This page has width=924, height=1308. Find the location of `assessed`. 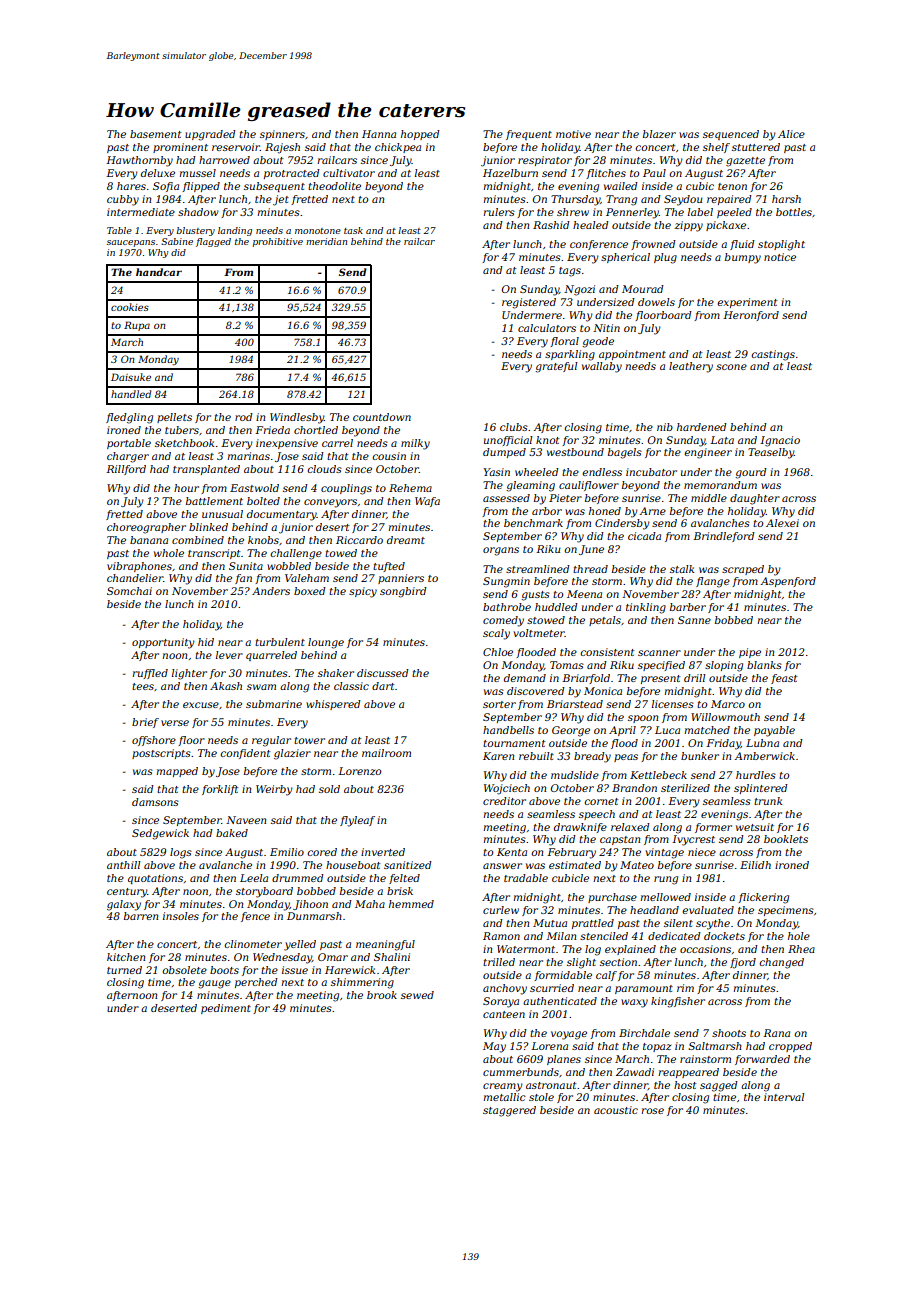

assessed is located at coordinates (506, 498).
